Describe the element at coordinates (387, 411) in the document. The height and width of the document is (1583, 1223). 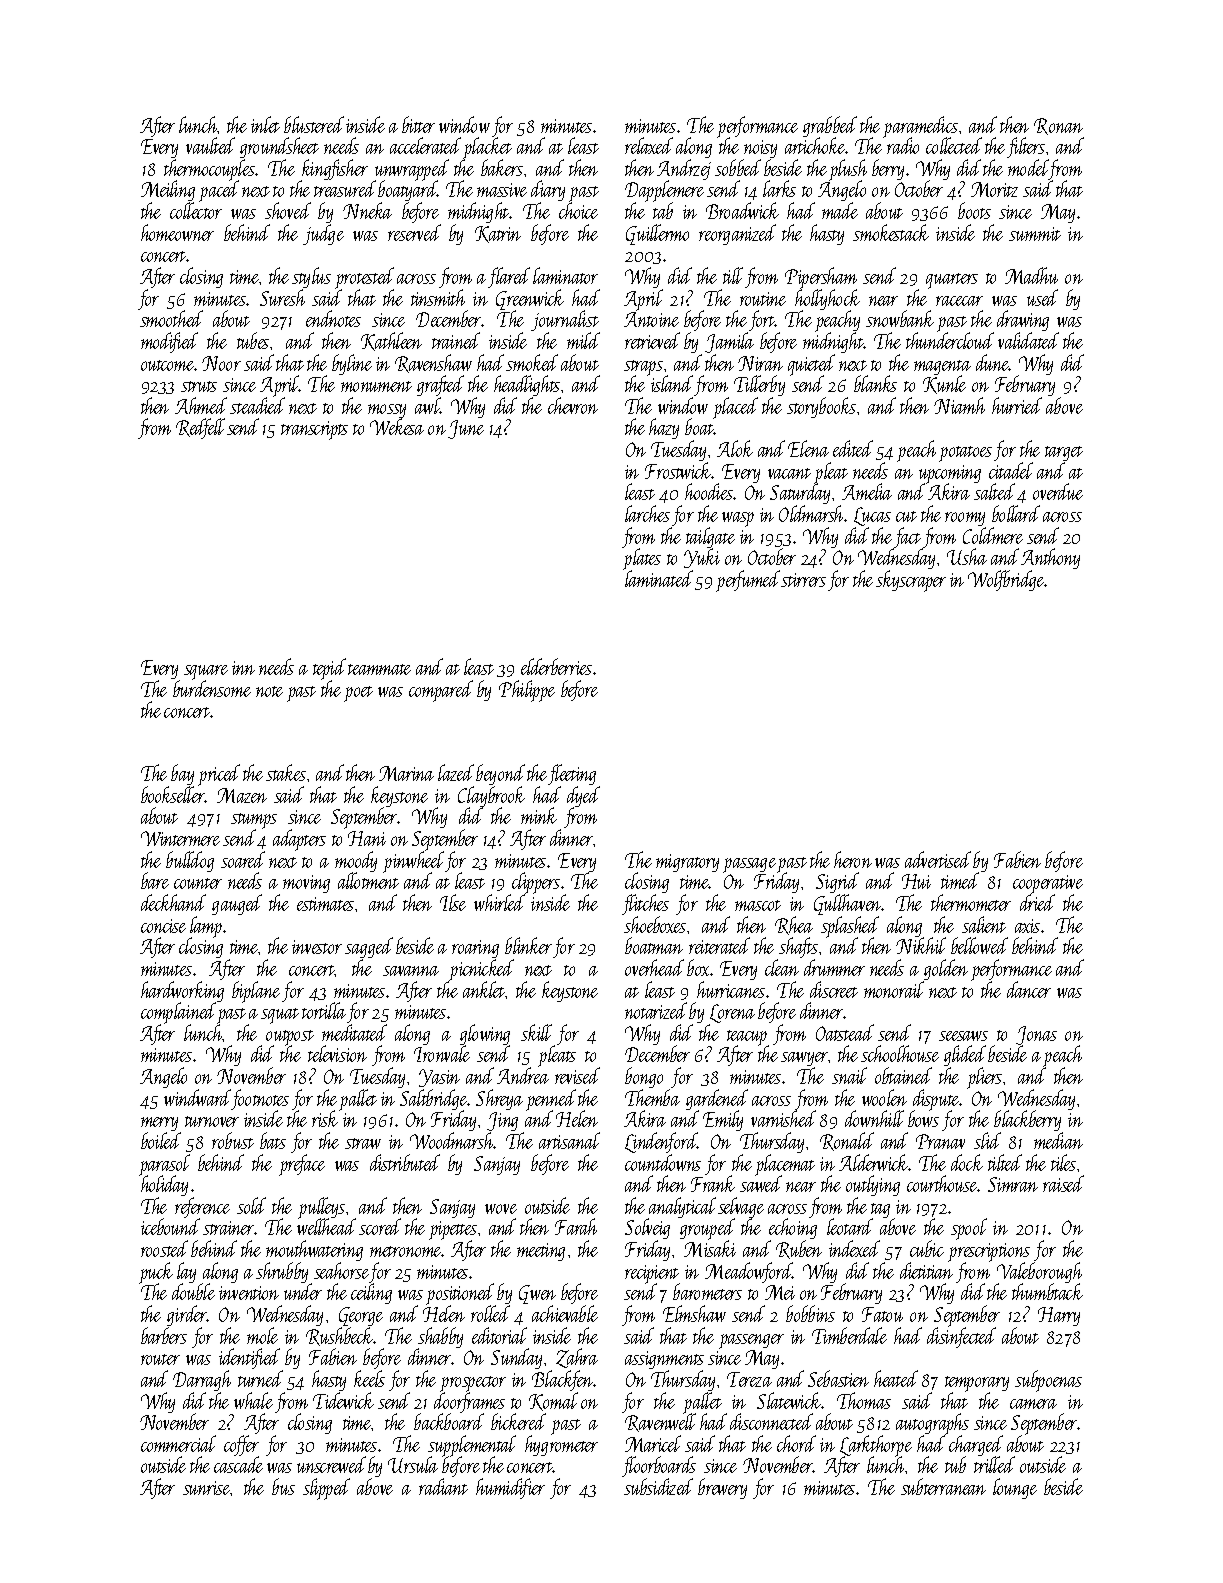
I see `mossy` at that location.
